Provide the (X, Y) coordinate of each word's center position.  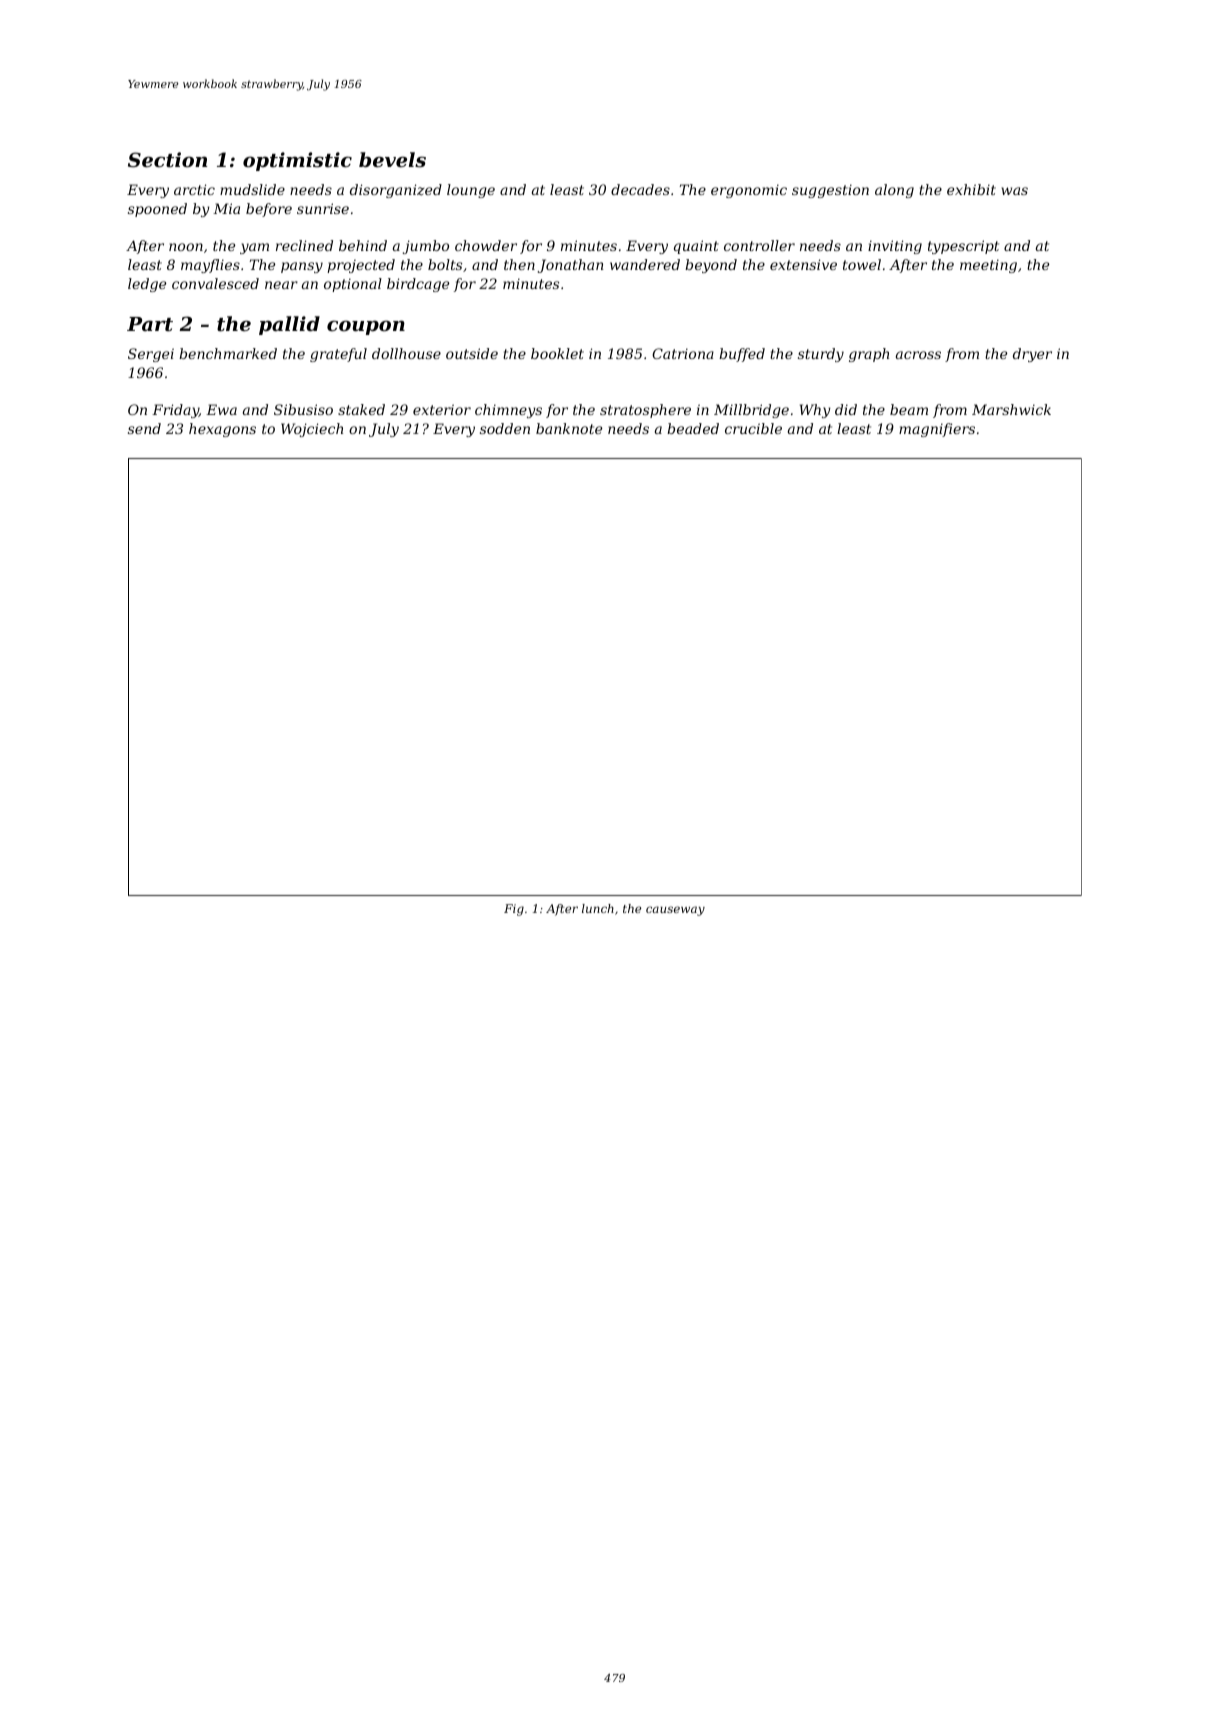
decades (640, 189)
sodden (505, 428)
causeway (675, 911)
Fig (514, 910)
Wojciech (312, 430)
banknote (569, 428)
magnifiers (937, 430)
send (144, 428)
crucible (753, 428)
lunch (598, 908)
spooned (157, 210)
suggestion (830, 191)
